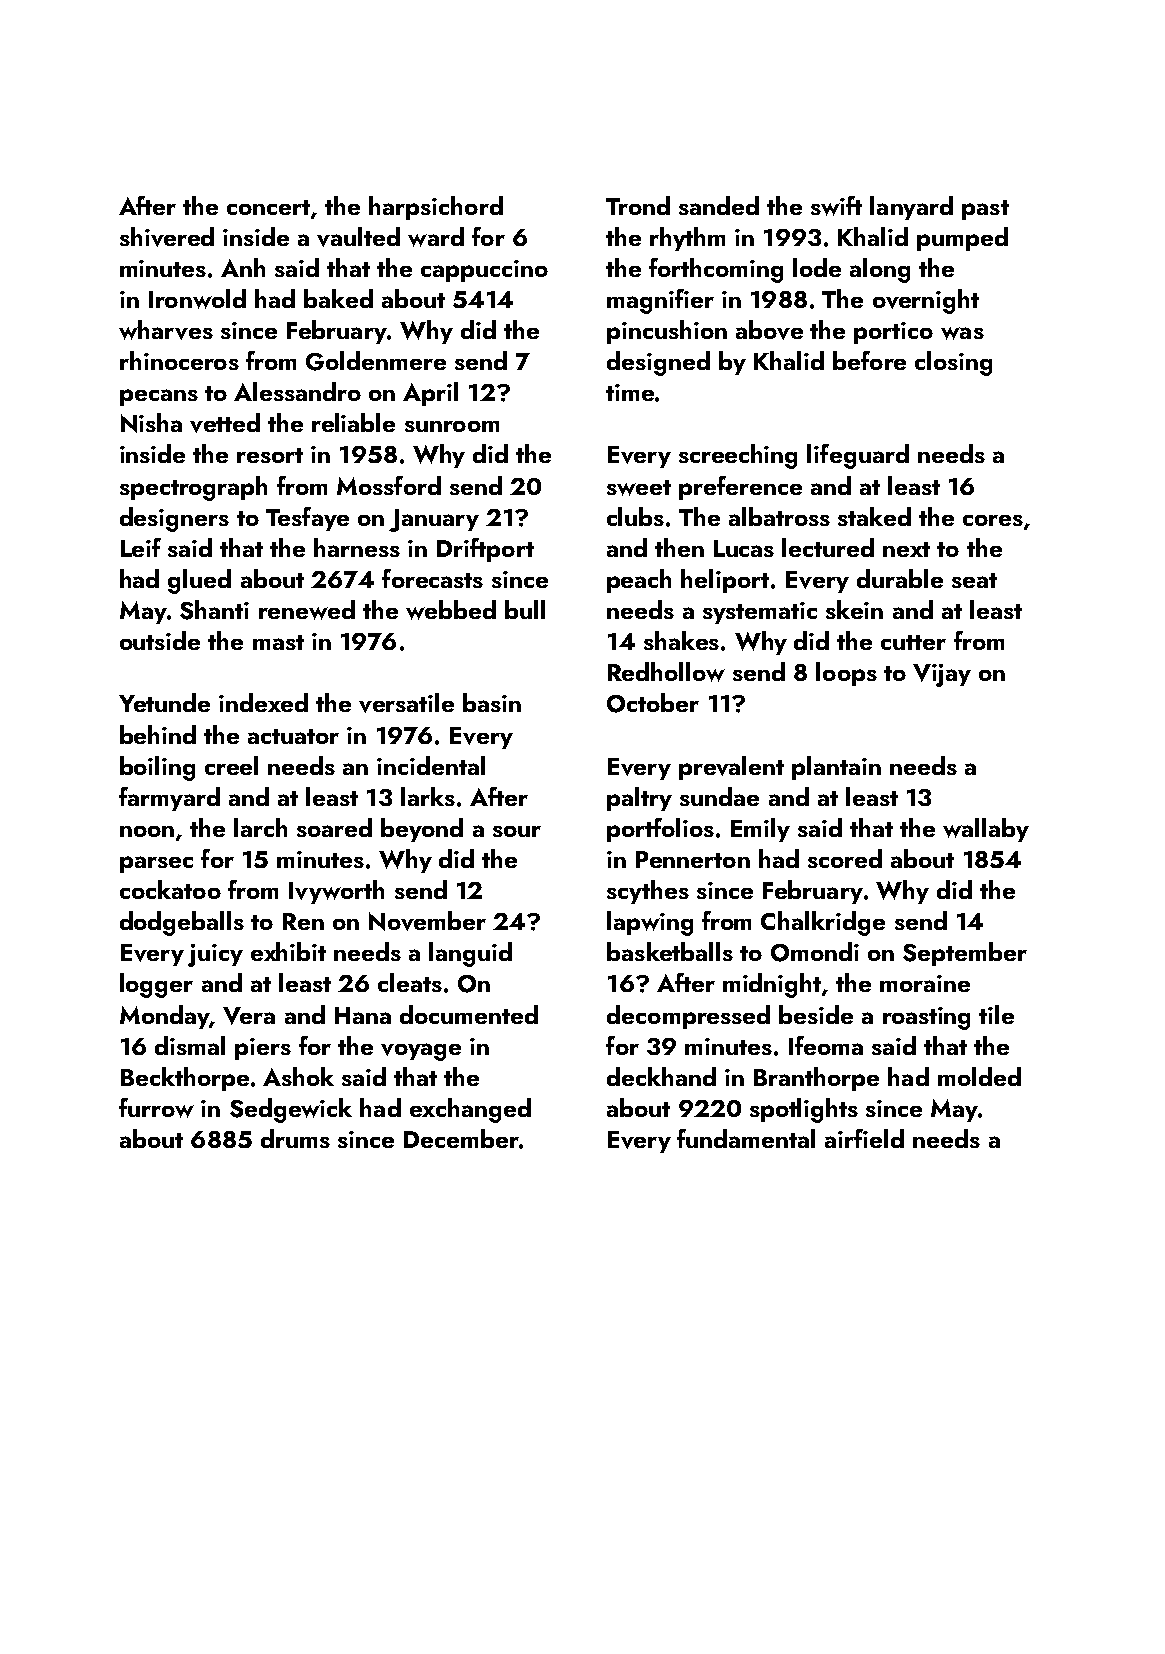 This screenshot has height=1654, width=1165. What do you see at coordinates (461, 1138) in the screenshot?
I see `December` at bounding box center [461, 1138].
